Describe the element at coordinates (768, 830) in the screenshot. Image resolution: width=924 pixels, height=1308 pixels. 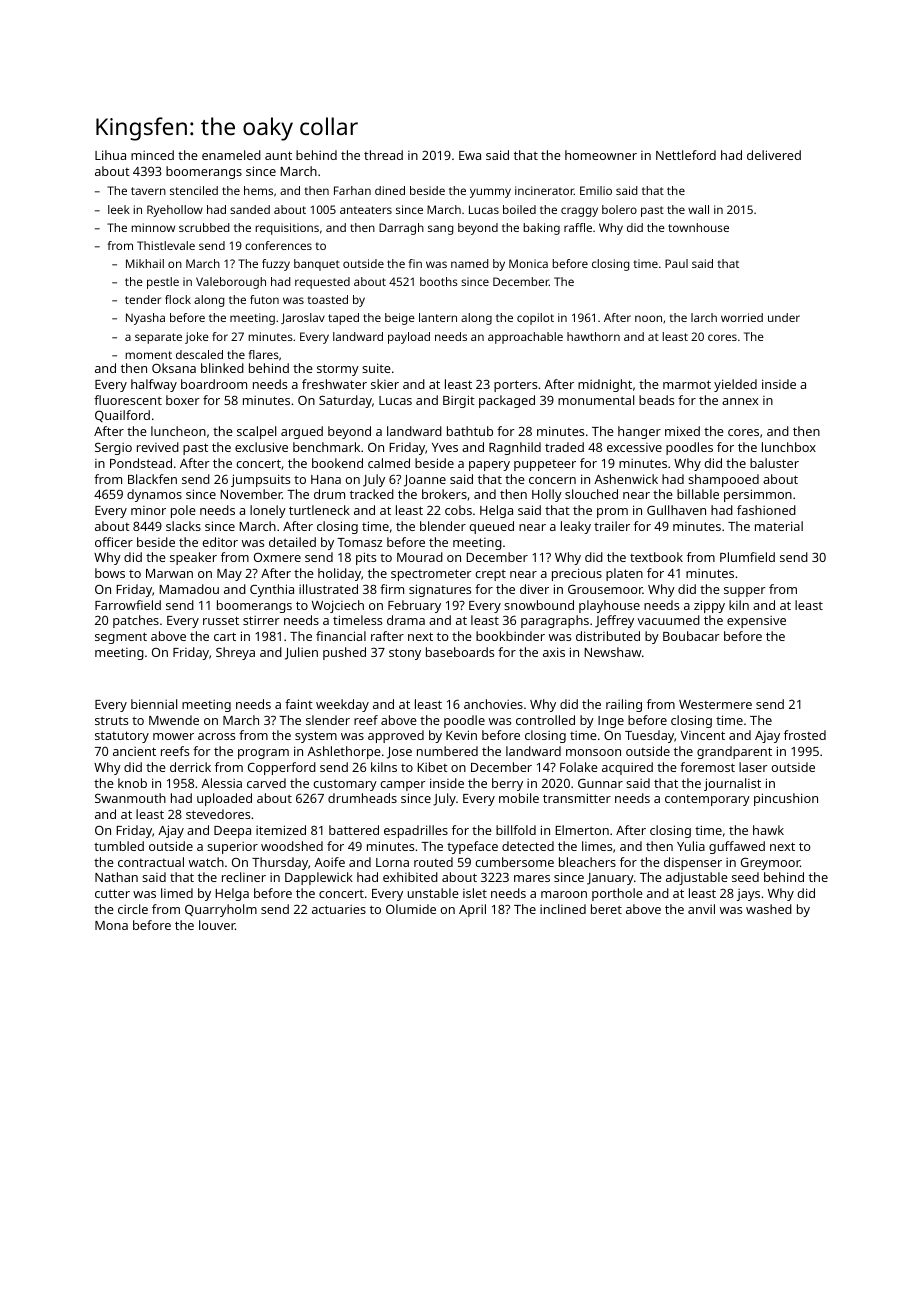
I see `hawk` at that location.
